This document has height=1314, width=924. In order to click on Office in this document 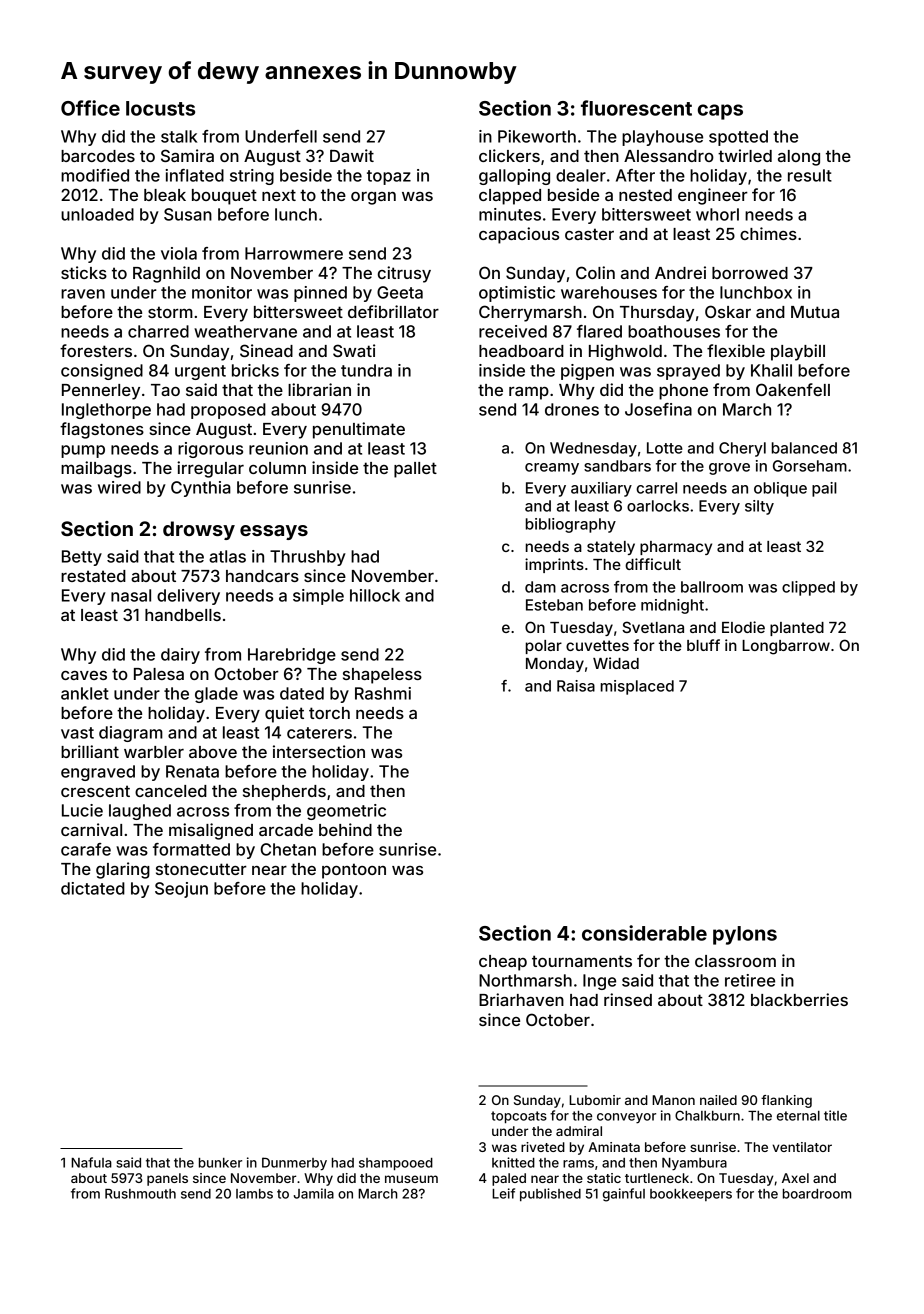, I will do `click(90, 108)`.
